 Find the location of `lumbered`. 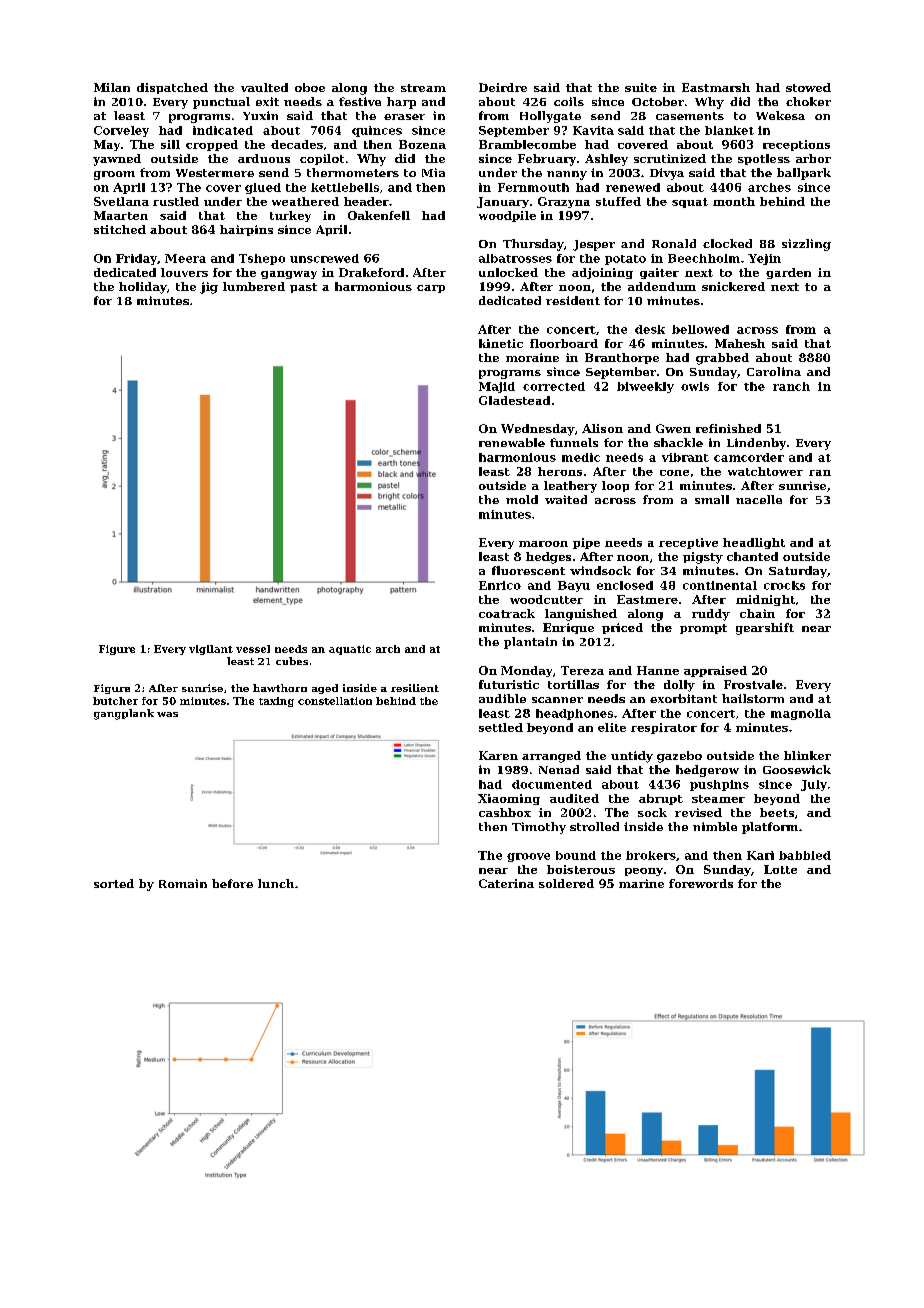

lumbered is located at coordinates (254, 286).
